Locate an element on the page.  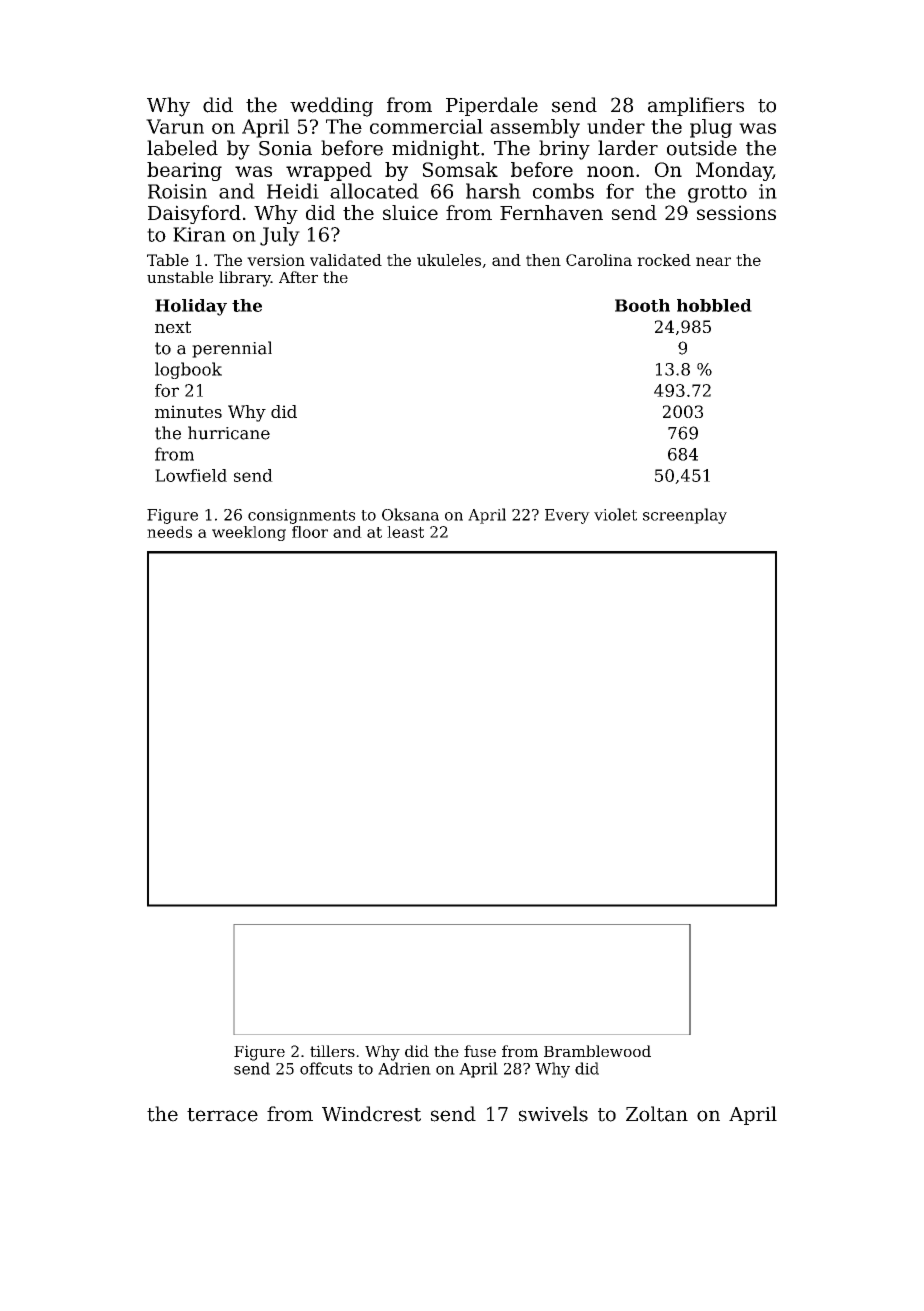
fuse is located at coordinates (480, 1051).
